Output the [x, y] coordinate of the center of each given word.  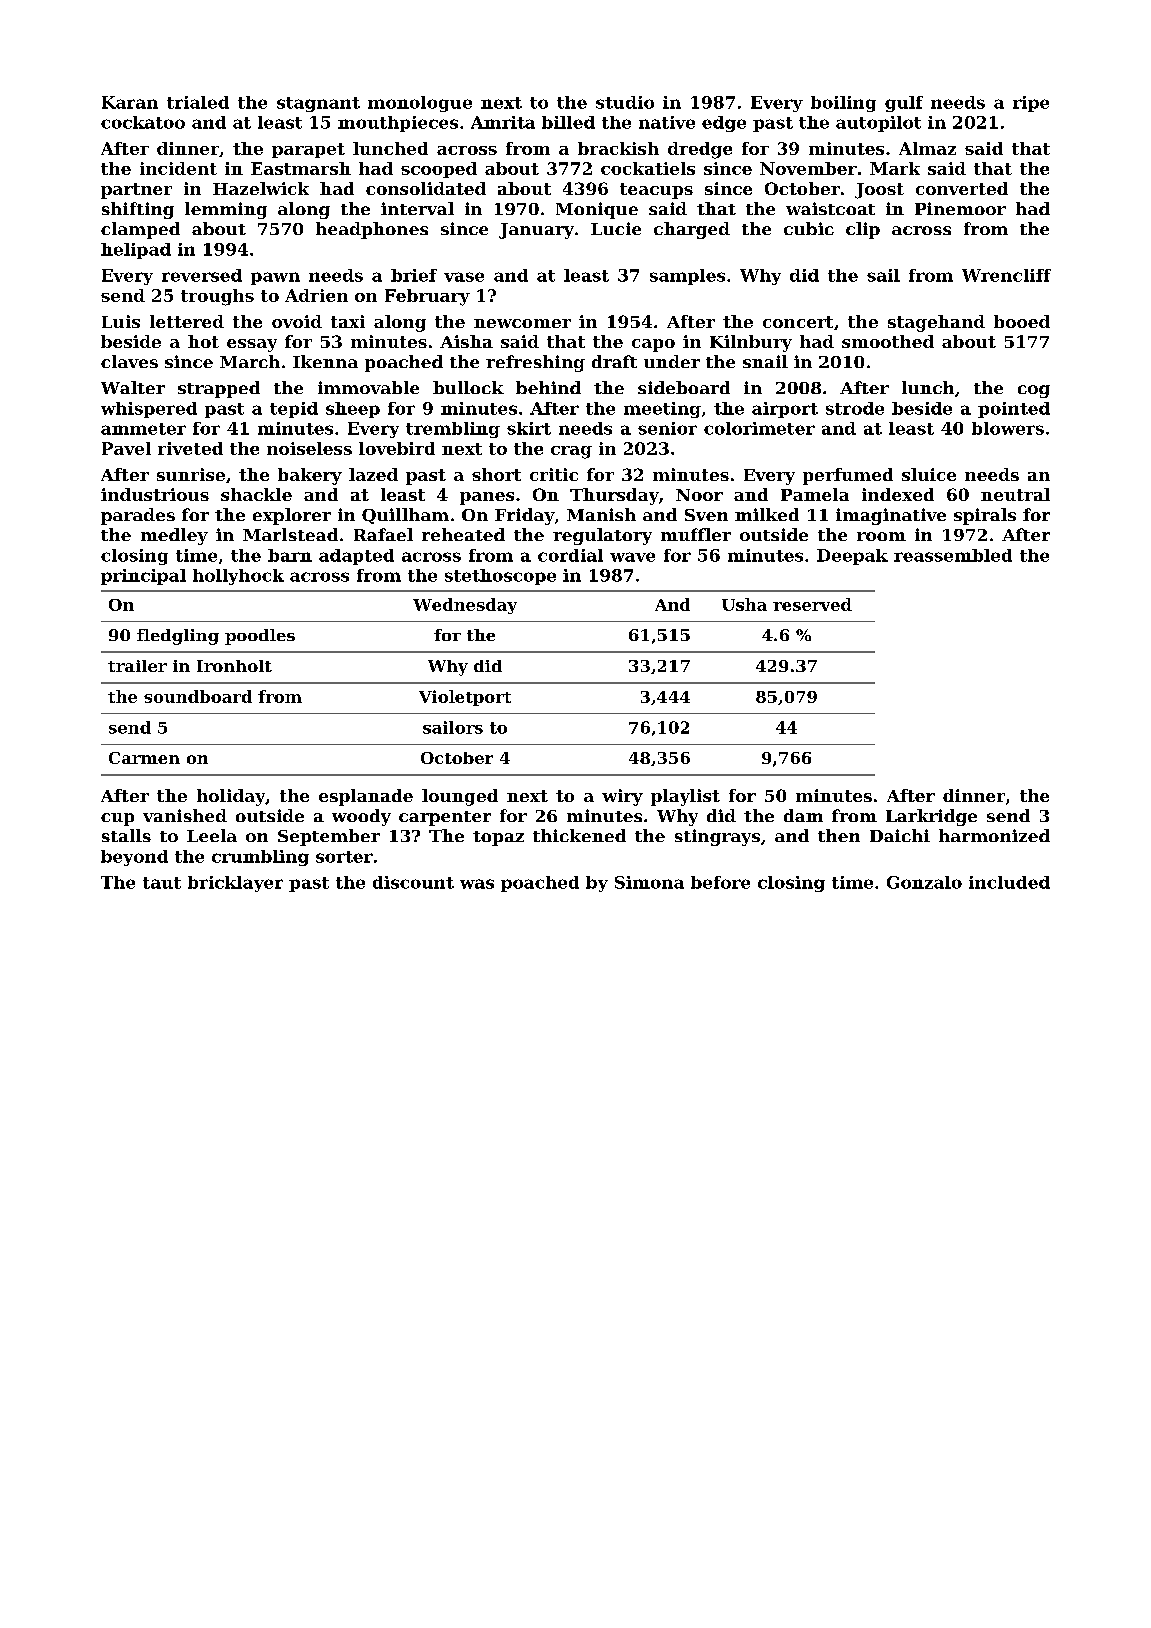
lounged [460, 797]
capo [653, 345]
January [536, 231]
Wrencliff [1006, 275]
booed [1022, 321]
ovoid [297, 321]
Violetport [465, 698]
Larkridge [931, 817]
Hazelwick [261, 188]
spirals [985, 516]
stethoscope [500, 577]
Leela [212, 835]
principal [143, 577]
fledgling [178, 637]
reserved [812, 604]
